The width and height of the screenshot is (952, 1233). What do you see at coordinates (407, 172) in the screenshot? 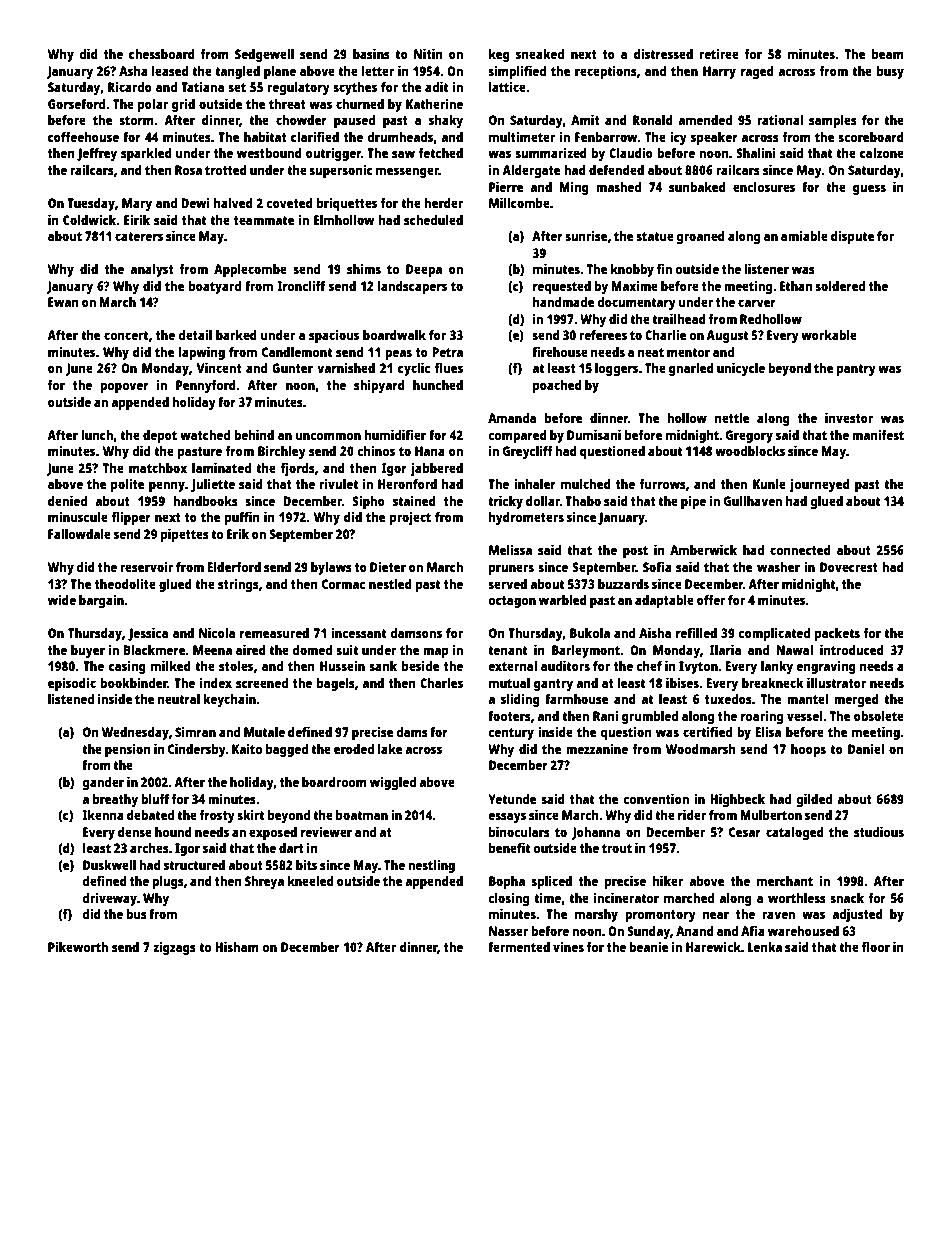
I see `messenger` at bounding box center [407, 172].
